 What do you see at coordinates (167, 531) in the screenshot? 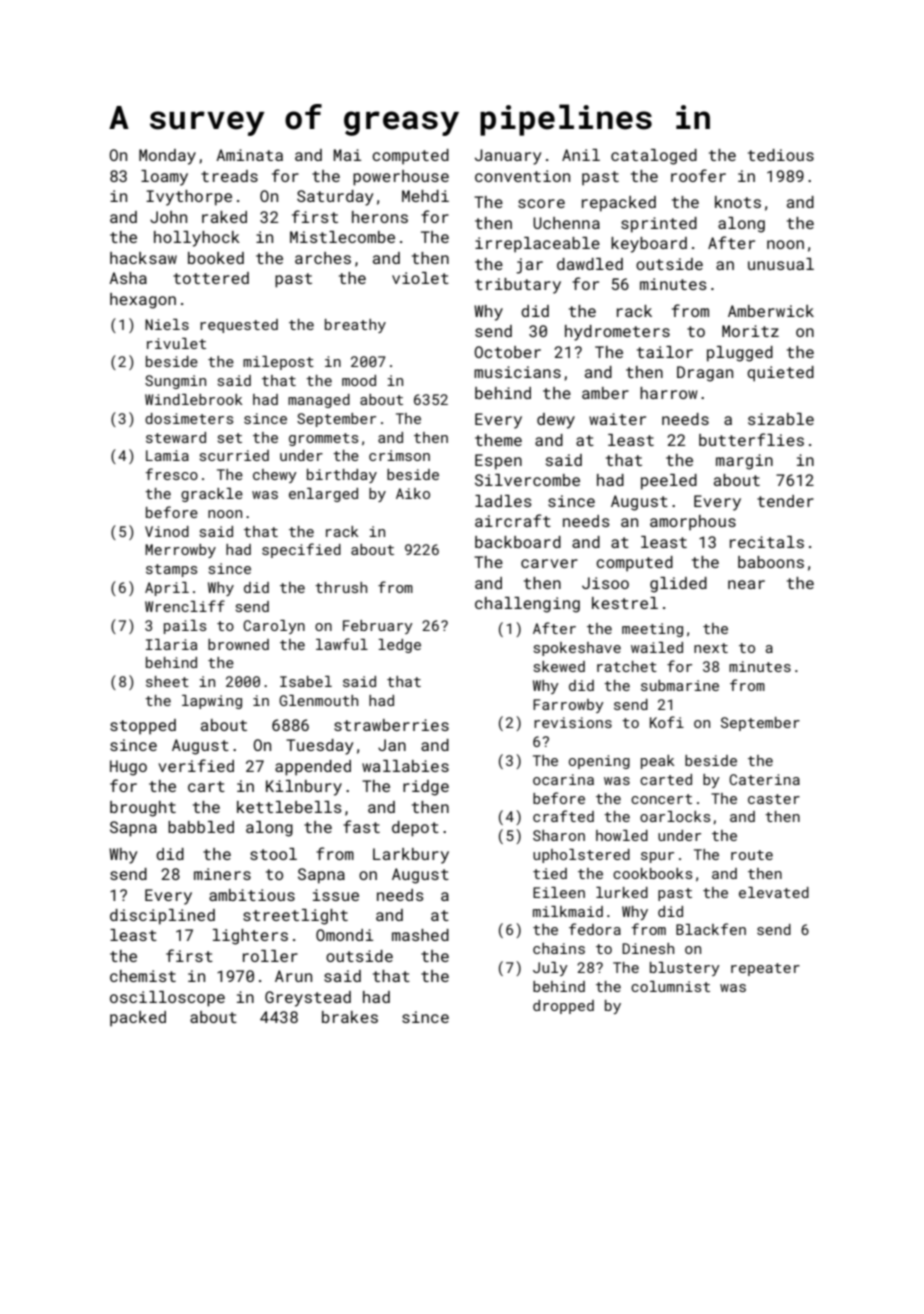
I see `Vinod` at bounding box center [167, 531].
